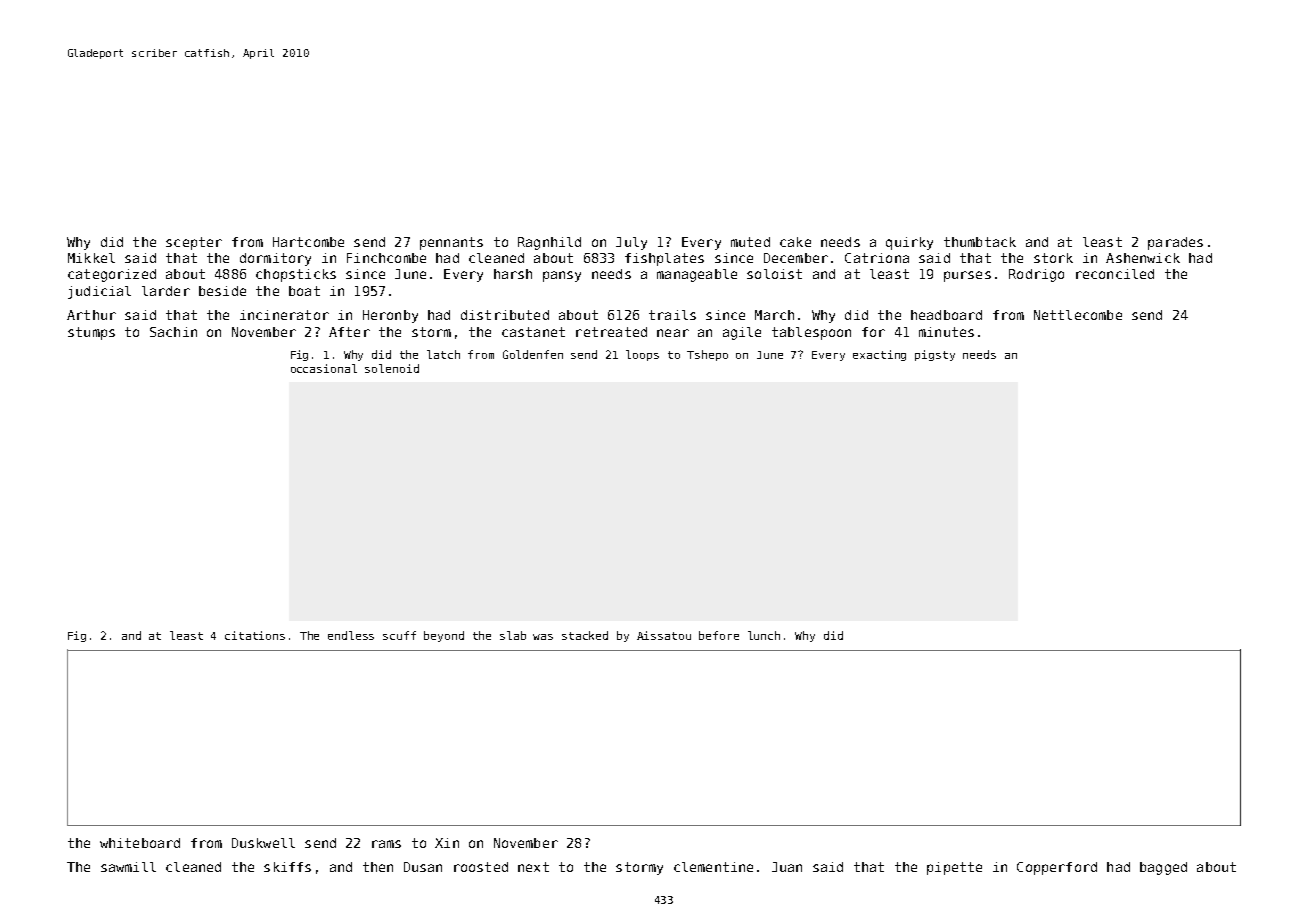 The image size is (1308, 924). Describe the element at coordinates (255, 635) in the page. I see `citations` at that location.
